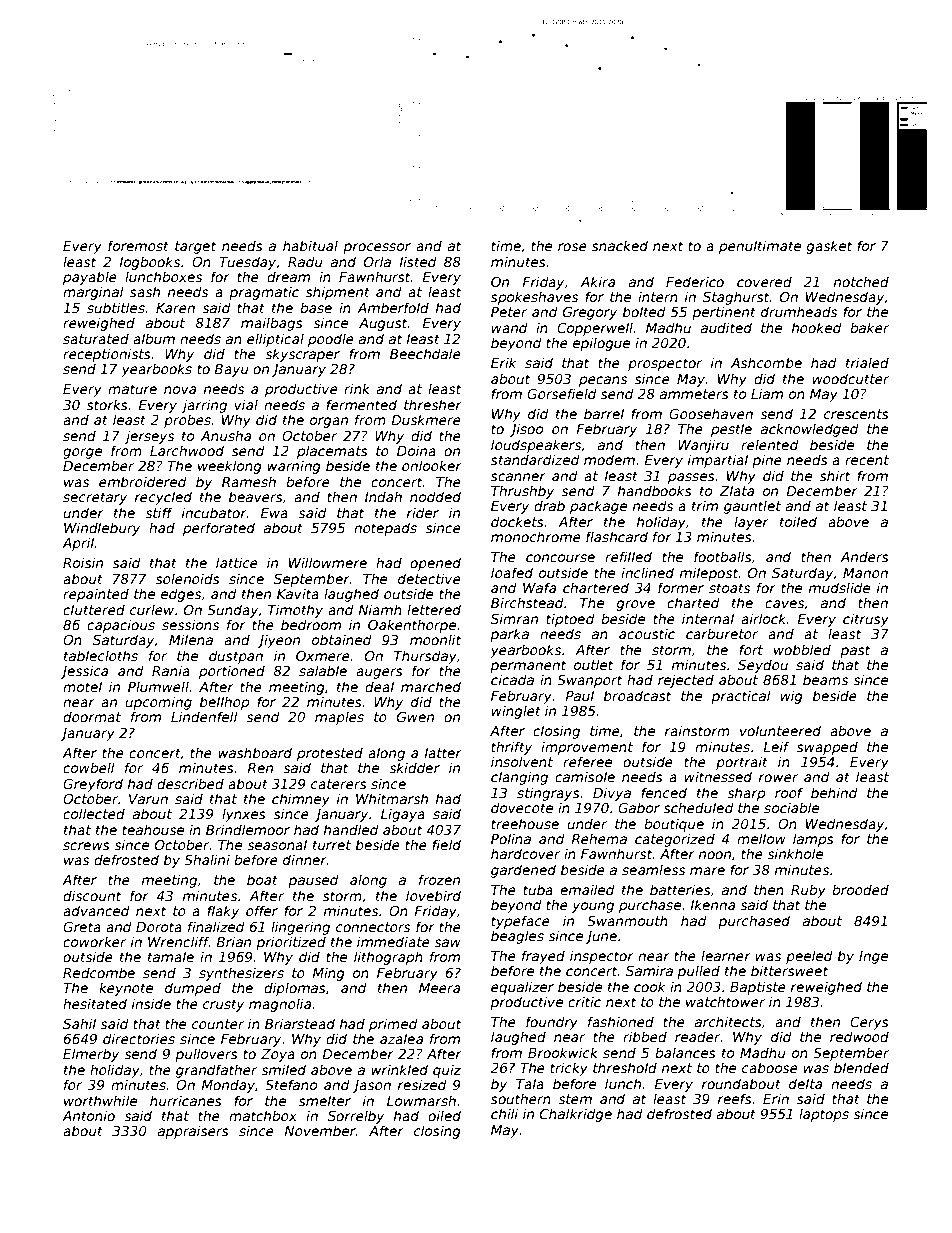 This page has height=1233, width=952. I want to click on delta, so click(805, 1083).
